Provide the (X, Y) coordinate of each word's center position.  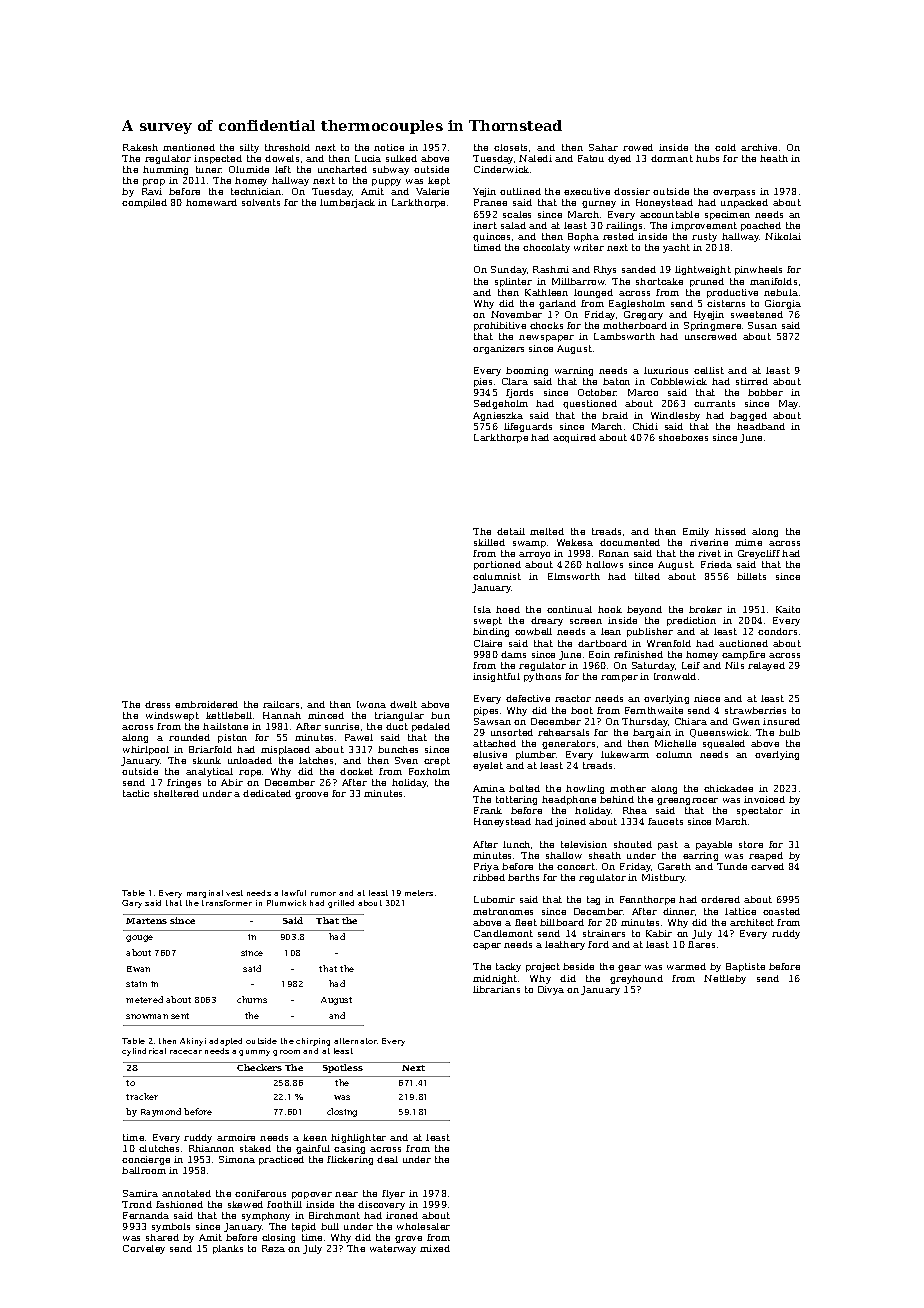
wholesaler (423, 1226)
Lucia (368, 158)
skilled (489, 542)
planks (228, 1249)
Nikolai (783, 236)
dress (157, 704)
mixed (435, 1248)
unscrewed (711, 336)
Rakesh (140, 147)
